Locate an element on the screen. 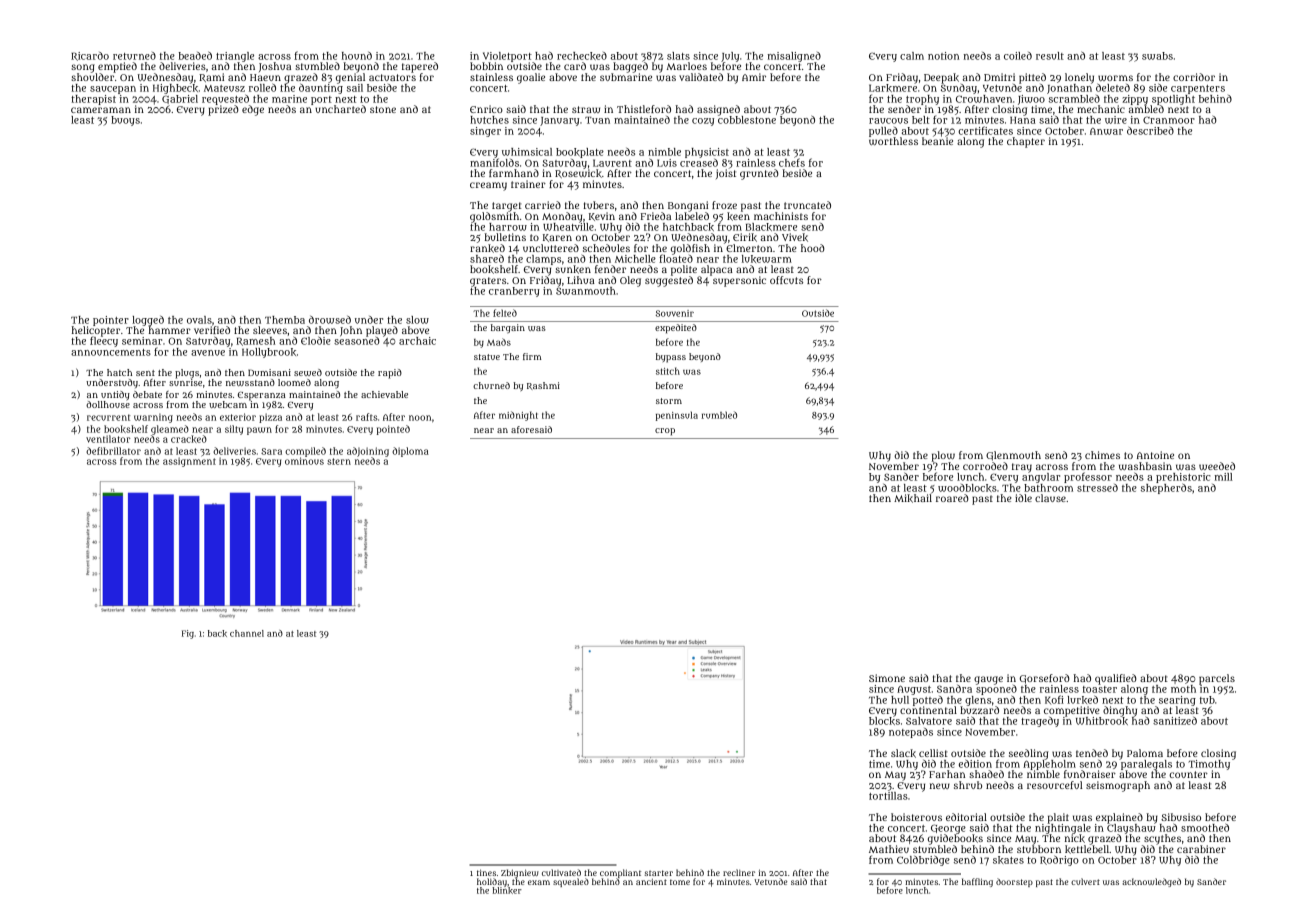 The image size is (1308, 924). described is located at coordinates (1150, 130).
